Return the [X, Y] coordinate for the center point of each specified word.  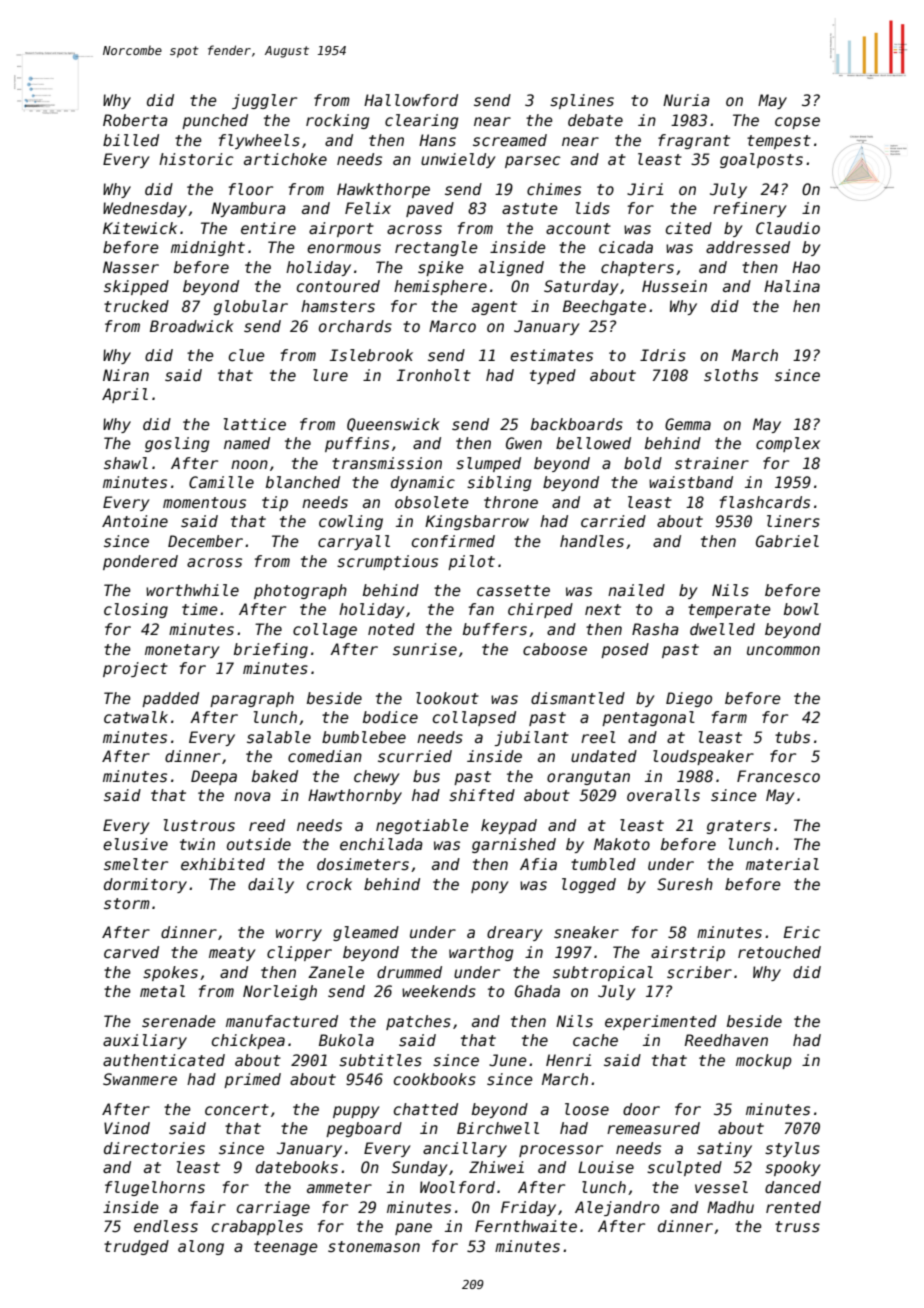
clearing [421, 121]
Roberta [135, 120]
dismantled [578, 698]
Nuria [686, 100]
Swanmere [140, 1079]
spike [441, 268]
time [200, 609]
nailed [636, 590]
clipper [299, 953]
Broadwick [192, 326]
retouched [779, 952]
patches [418, 1022]
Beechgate [604, 307]
